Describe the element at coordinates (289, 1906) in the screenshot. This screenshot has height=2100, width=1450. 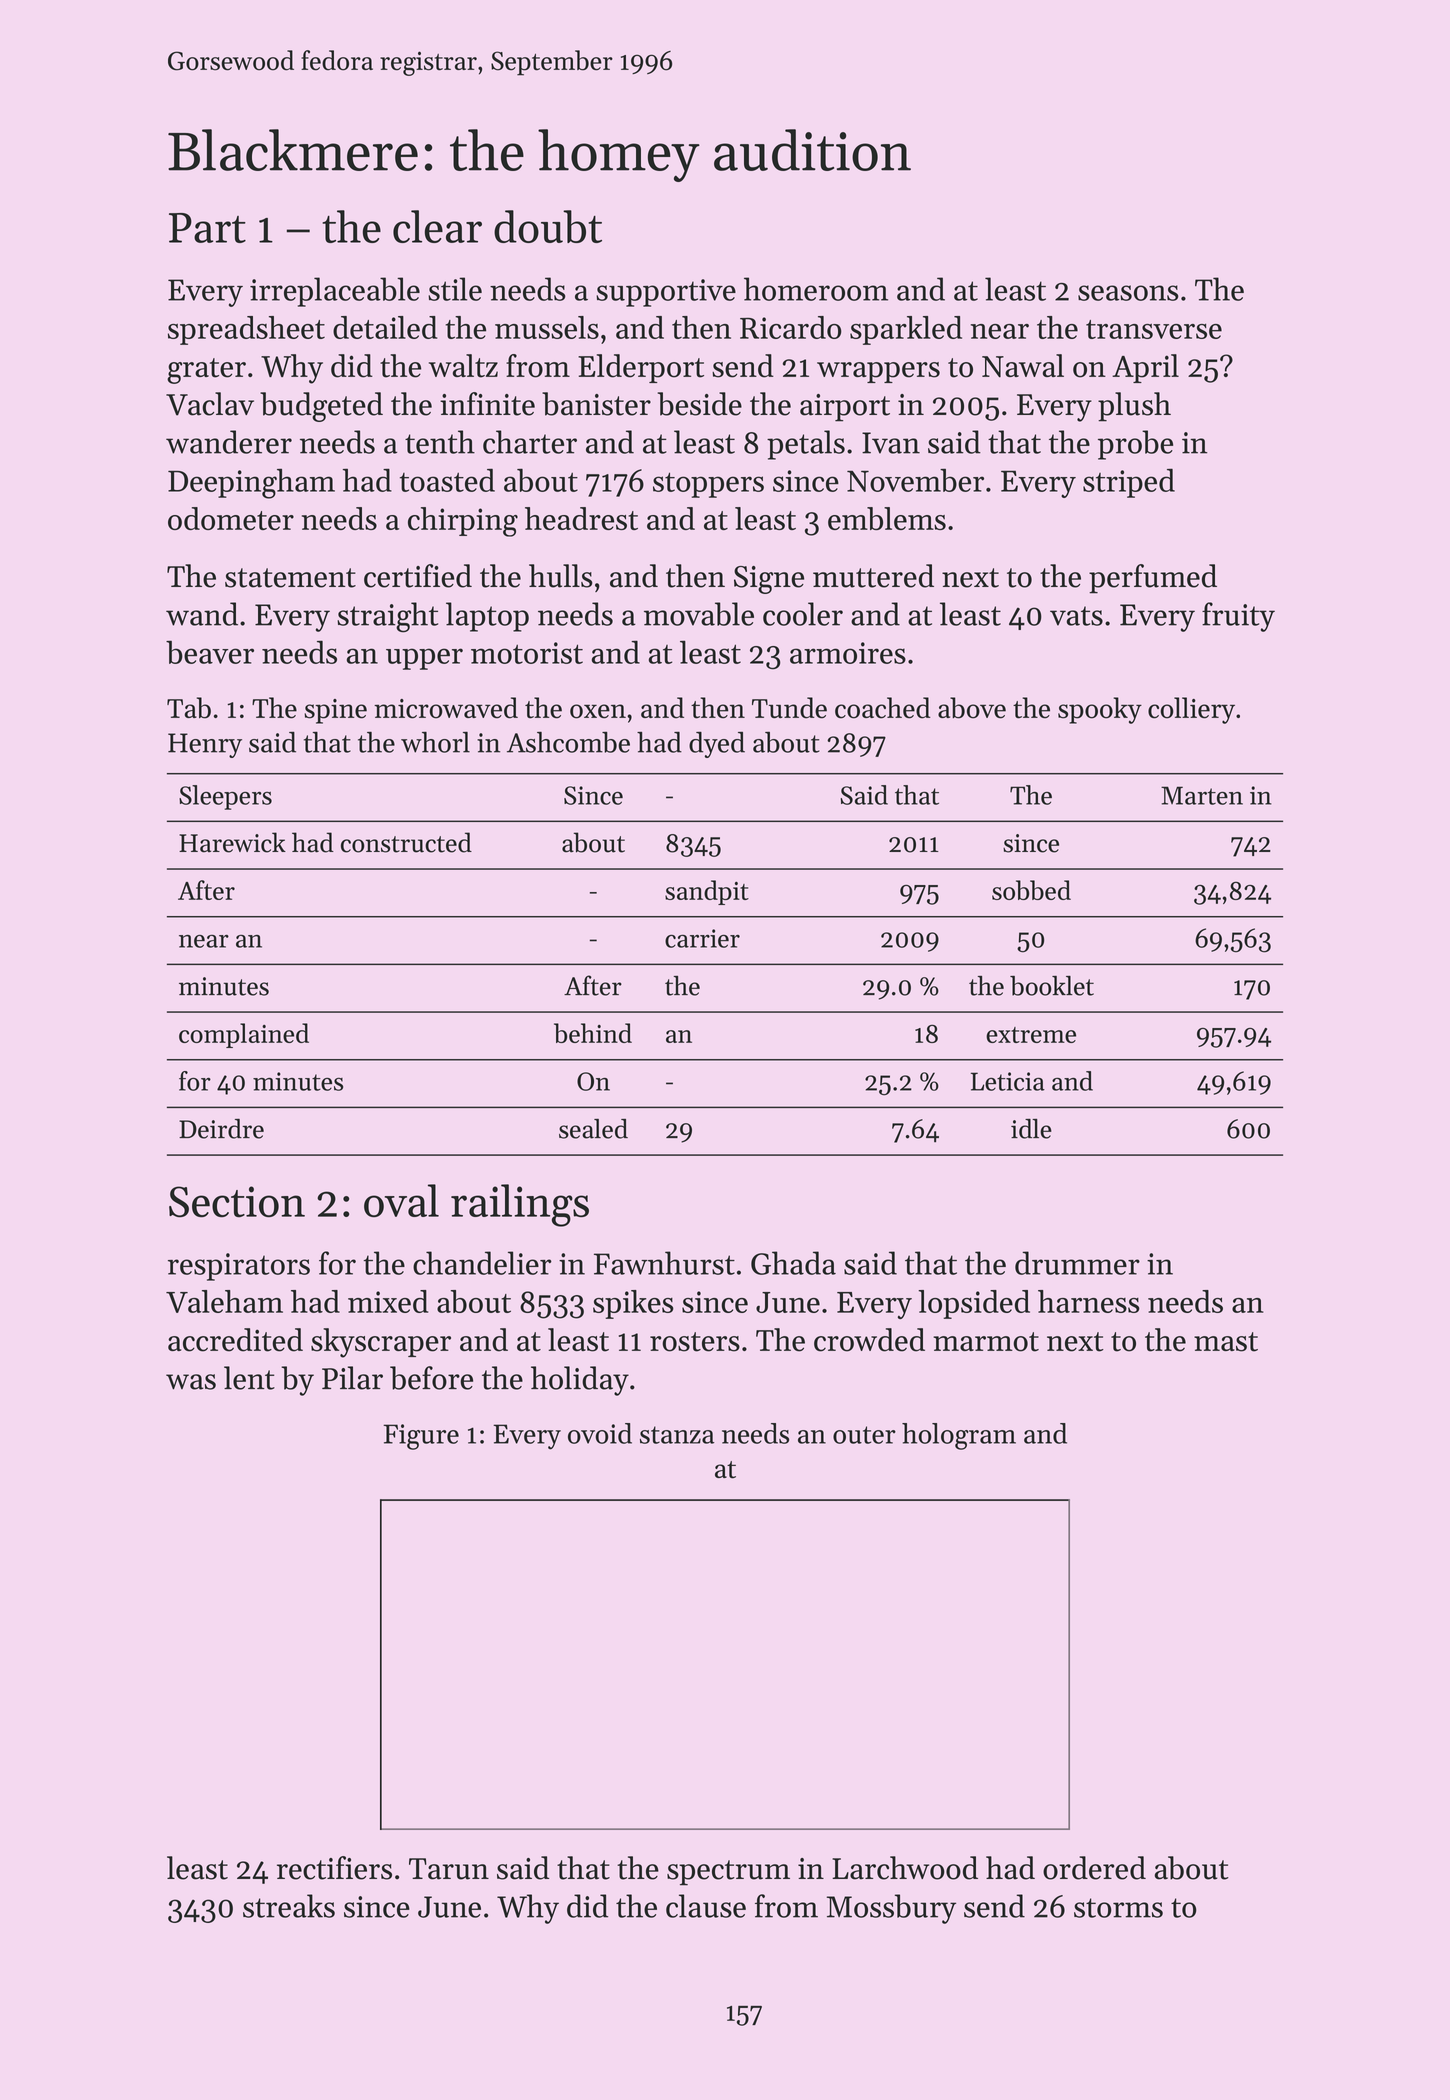
I see `streaks` at that location.
